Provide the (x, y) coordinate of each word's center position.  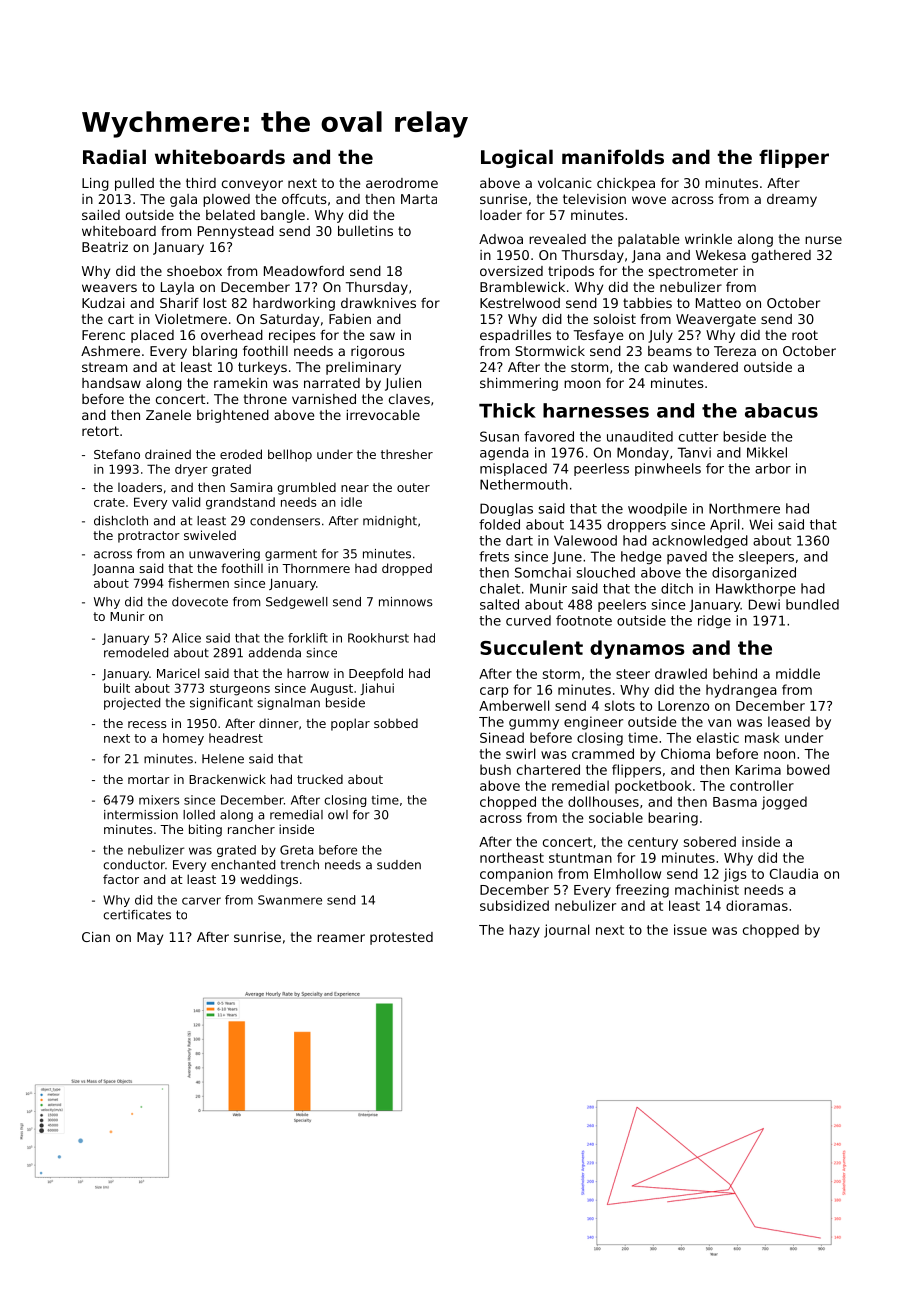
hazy (524, 931)
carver (201, 901)
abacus (781, 410)
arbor (773, 468)
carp (494, 692)
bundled (812, 604)
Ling (95, 184)
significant (221, 704)
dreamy (792, 200)
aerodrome (402, 183)
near (355, 488)
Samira (251, 487)
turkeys (262, 368)
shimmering (519, 384)
